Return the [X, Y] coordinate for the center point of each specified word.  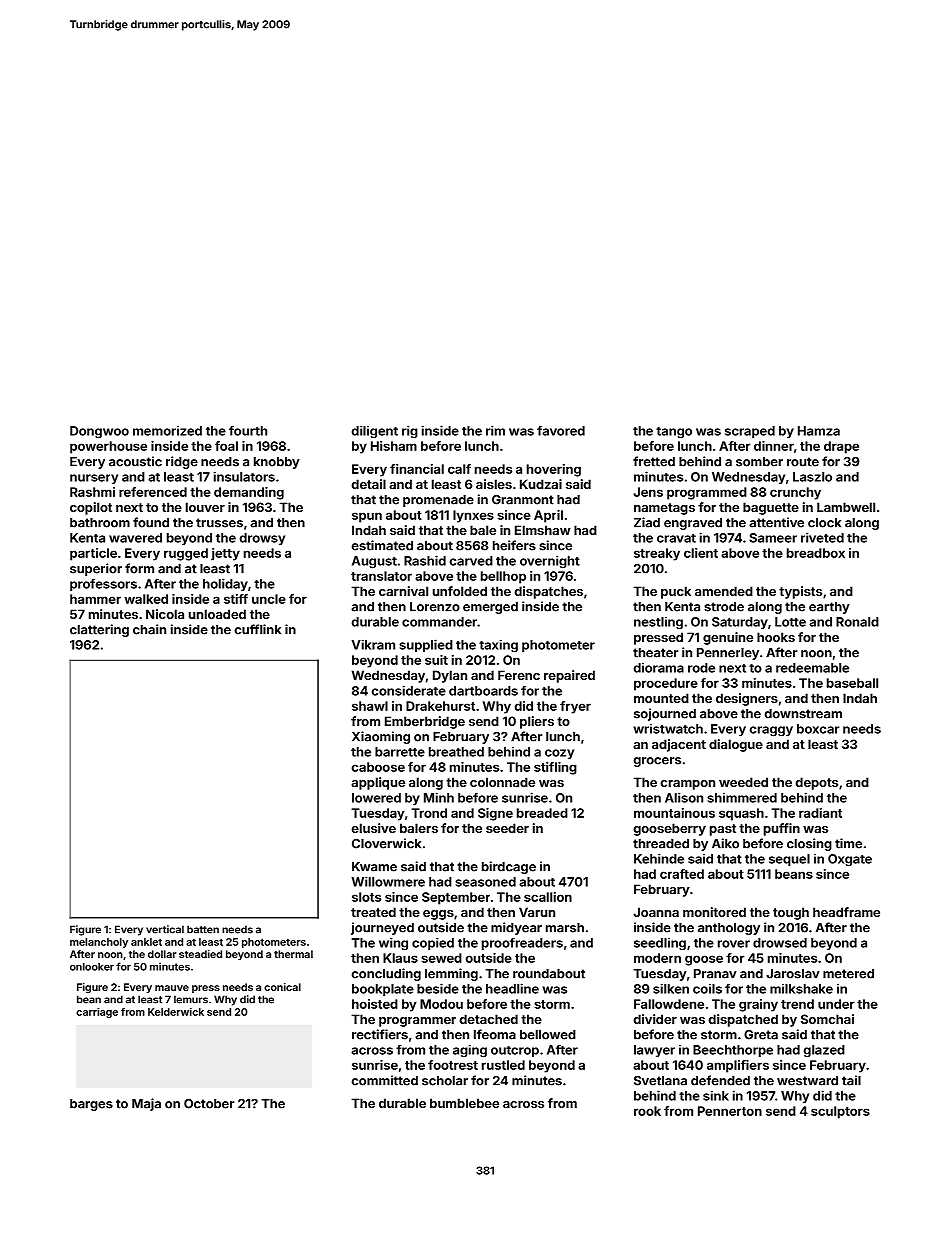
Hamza [819, 431]
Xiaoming [381, 737]
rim [495, 430]
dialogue [736, 745]
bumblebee [464, 1103]
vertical [165, 929]
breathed [456, 752]
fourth [248, 430]
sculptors [840, 1112]
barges [91, 1105]
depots [817, 783]
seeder [507, 828]
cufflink [258, 629]
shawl [370, 706]
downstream [803, 714]
